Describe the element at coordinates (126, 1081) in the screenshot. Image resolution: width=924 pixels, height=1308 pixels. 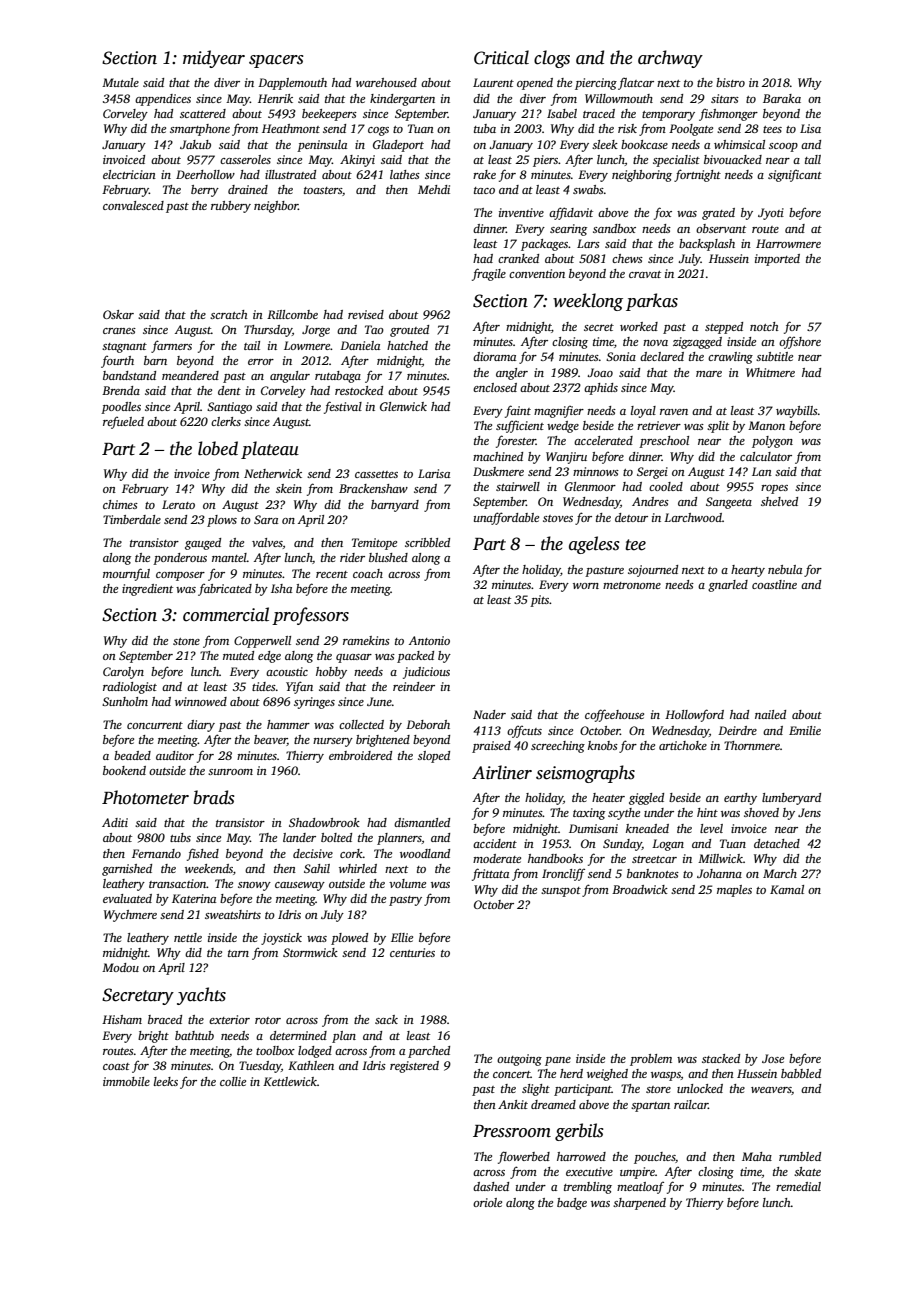
I see `immobile` at that location.
